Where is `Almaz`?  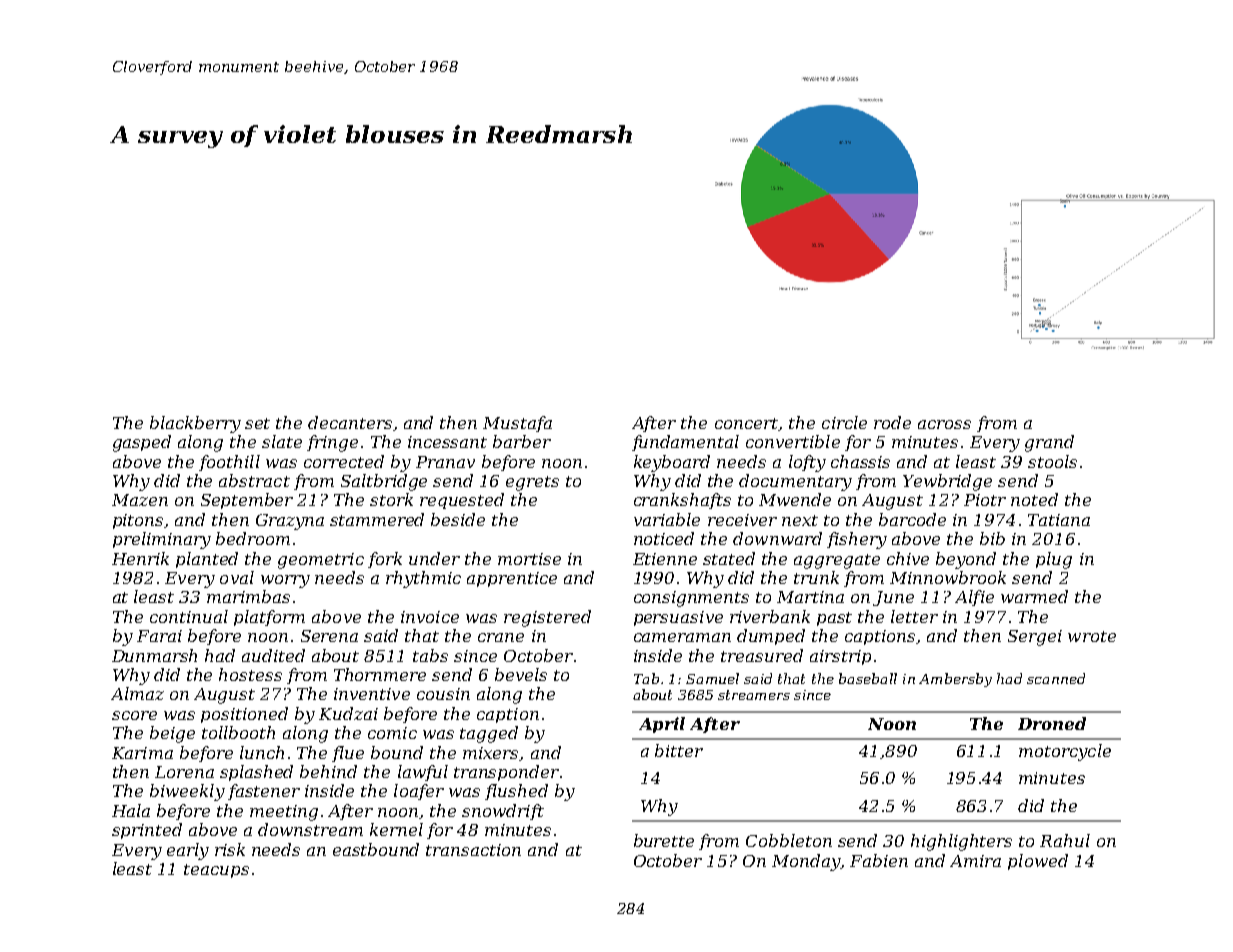 Almaz is located at coordinates (137, 693).
